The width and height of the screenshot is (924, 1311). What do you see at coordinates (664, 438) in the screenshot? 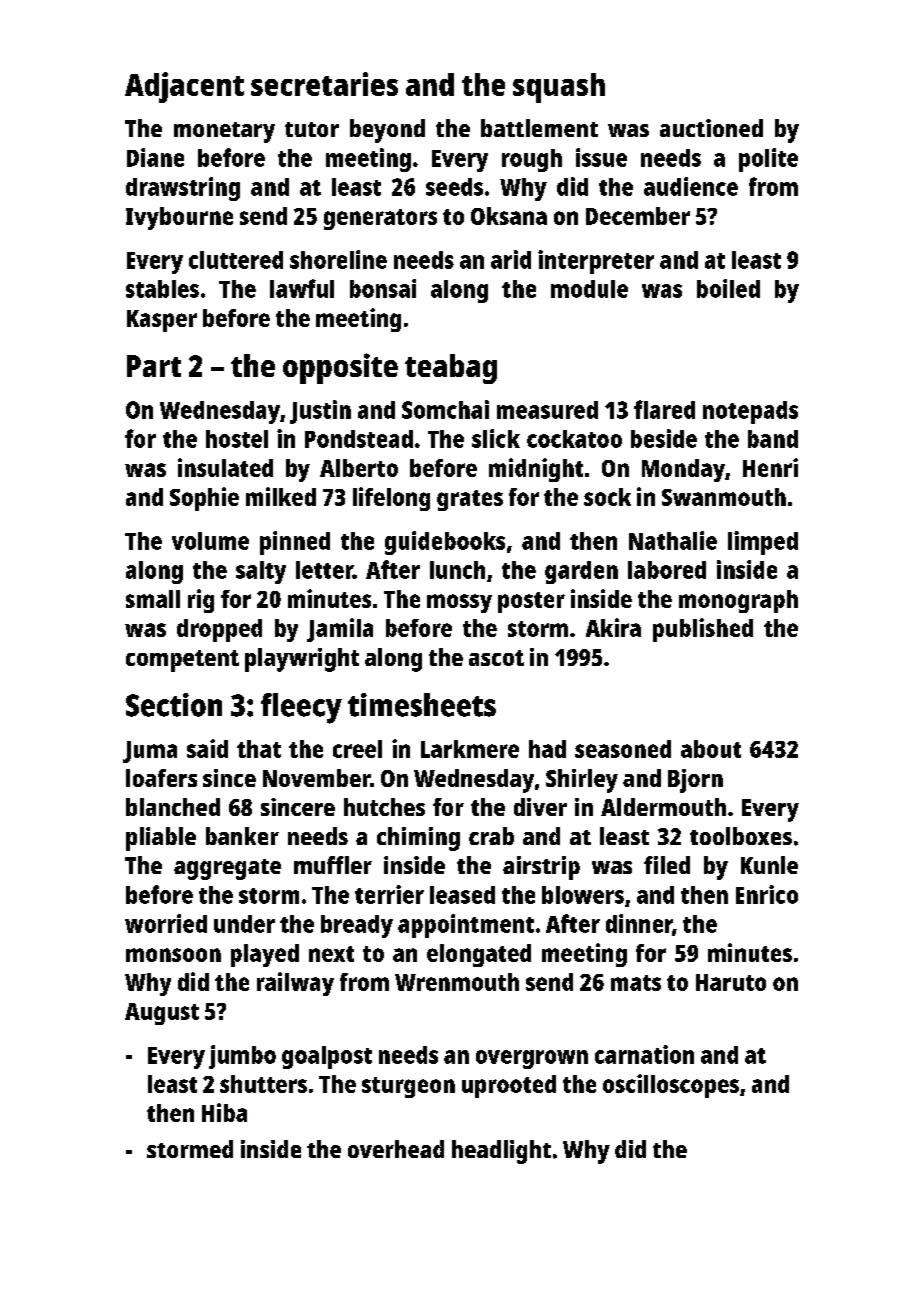
I see `beside` at bounding box center [664, 438].
